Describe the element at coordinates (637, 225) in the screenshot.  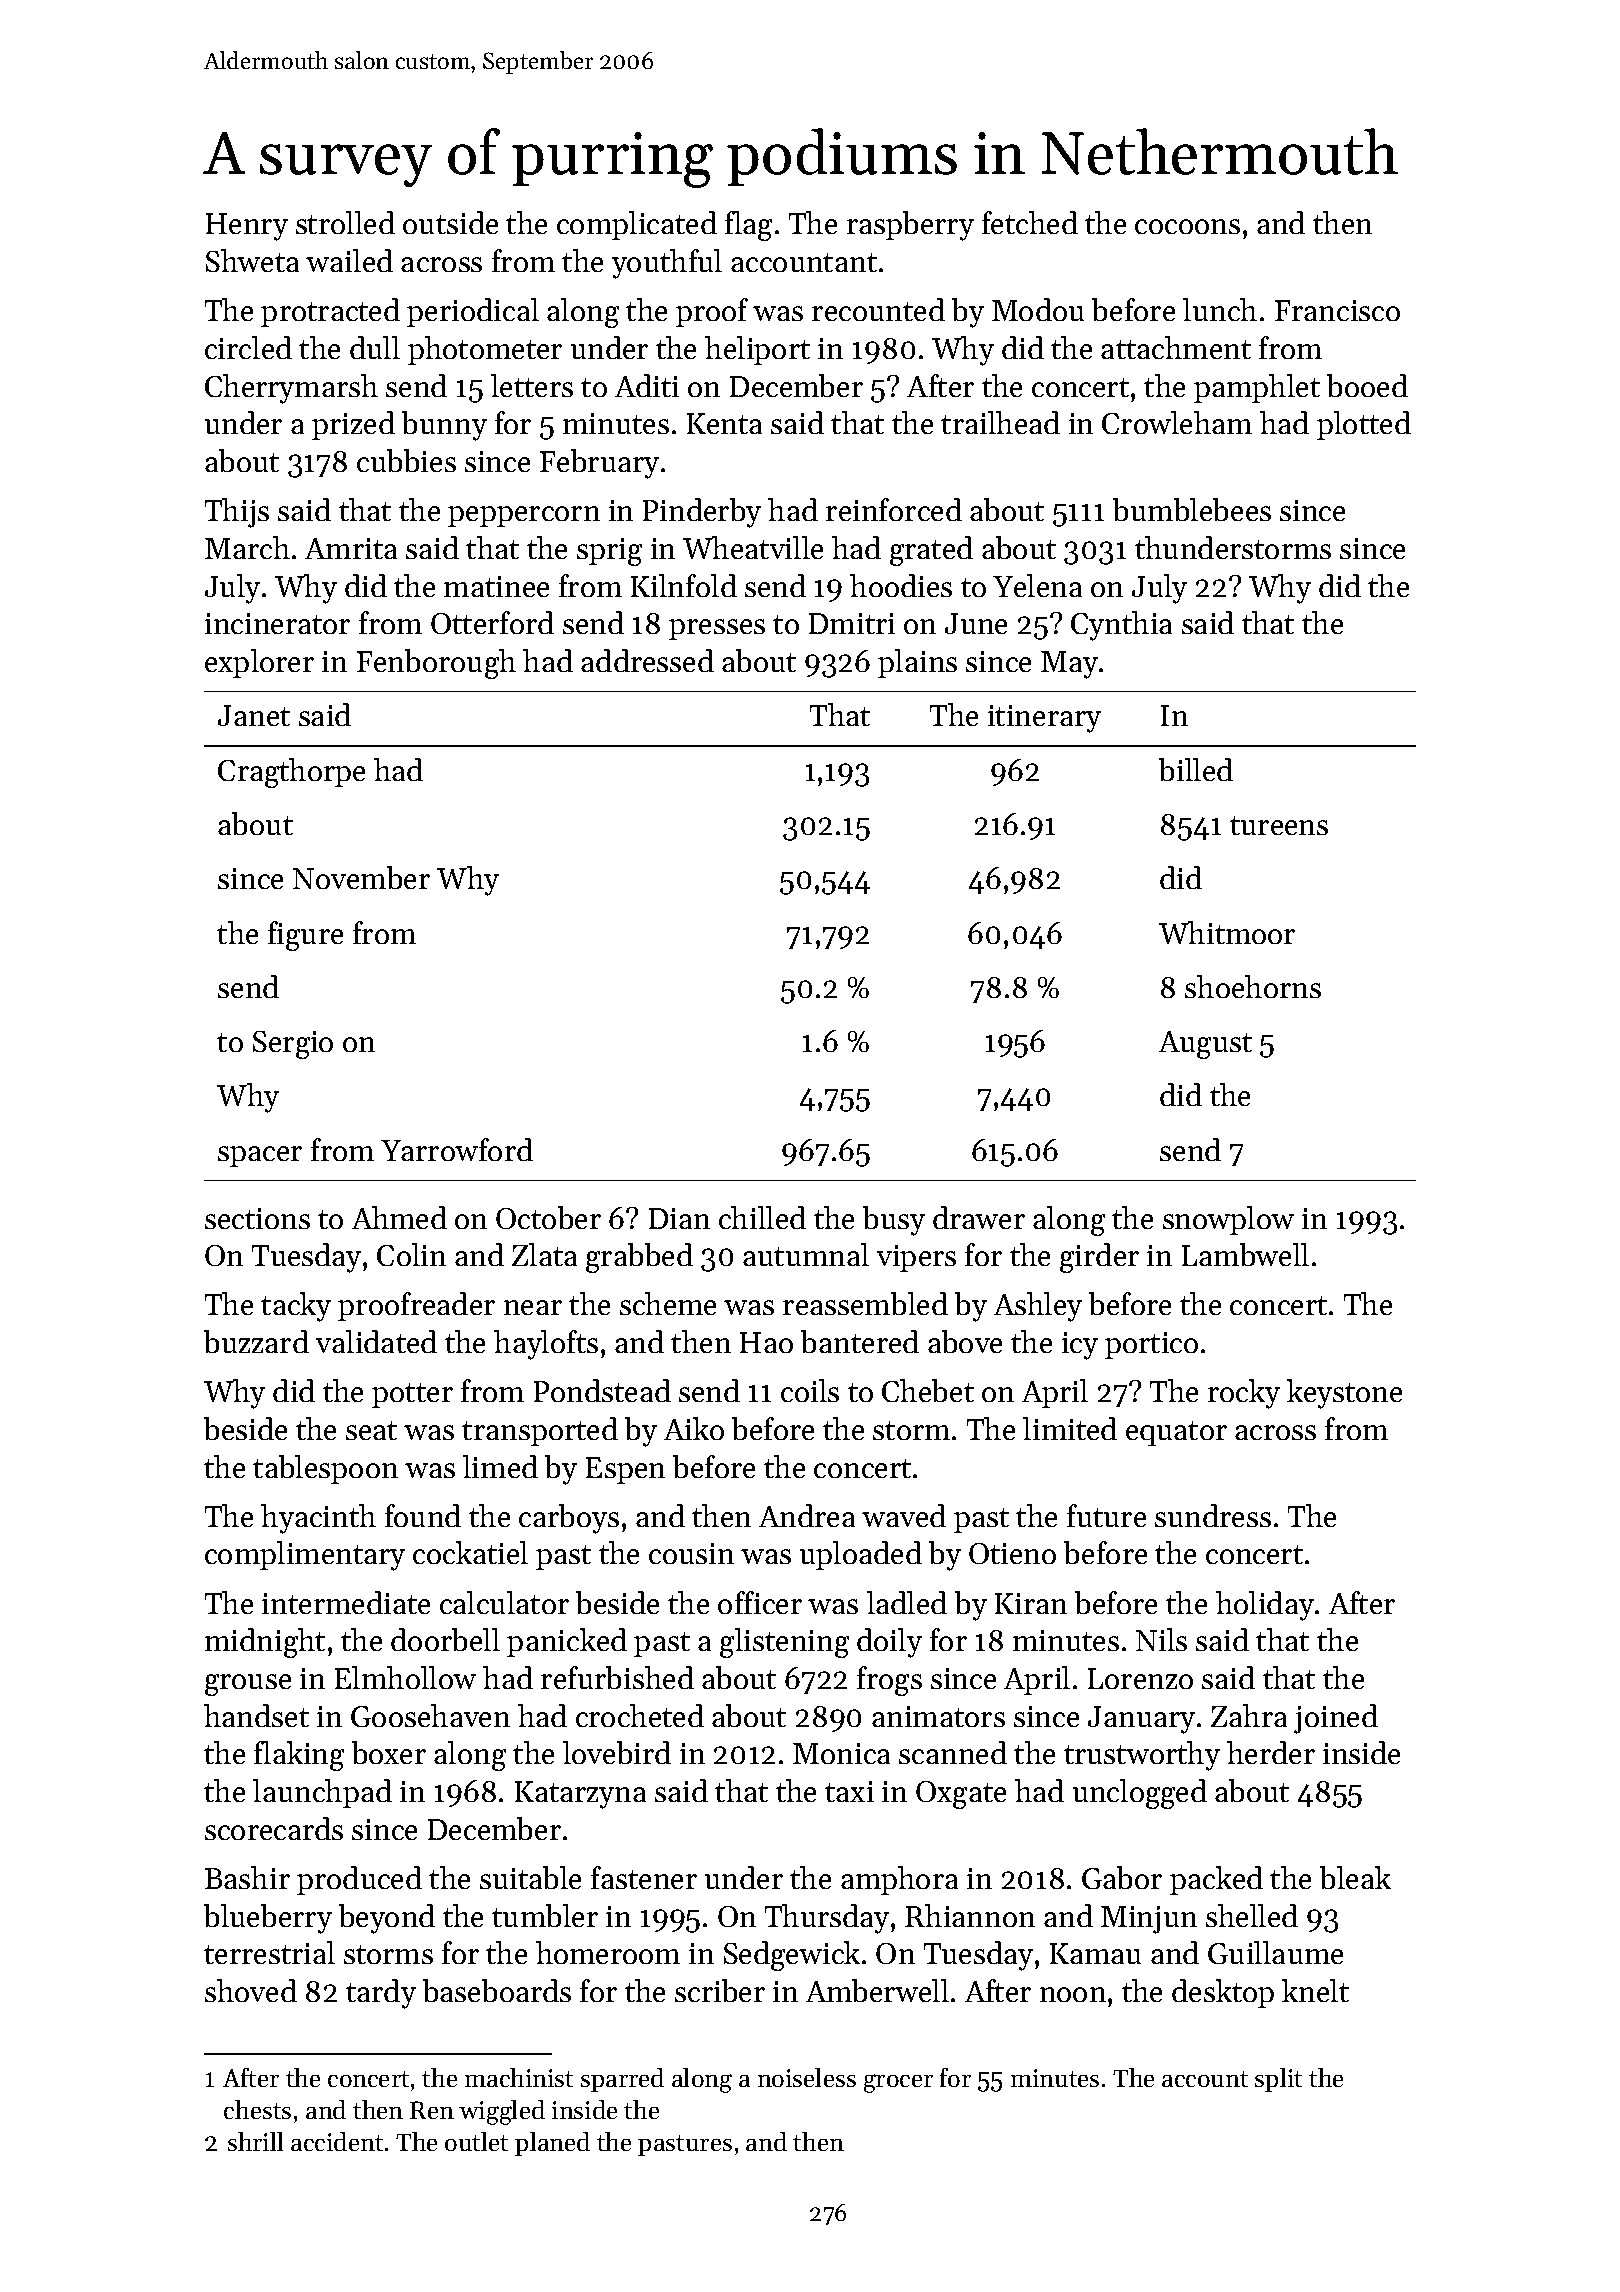
I see `complicated` at that location.
